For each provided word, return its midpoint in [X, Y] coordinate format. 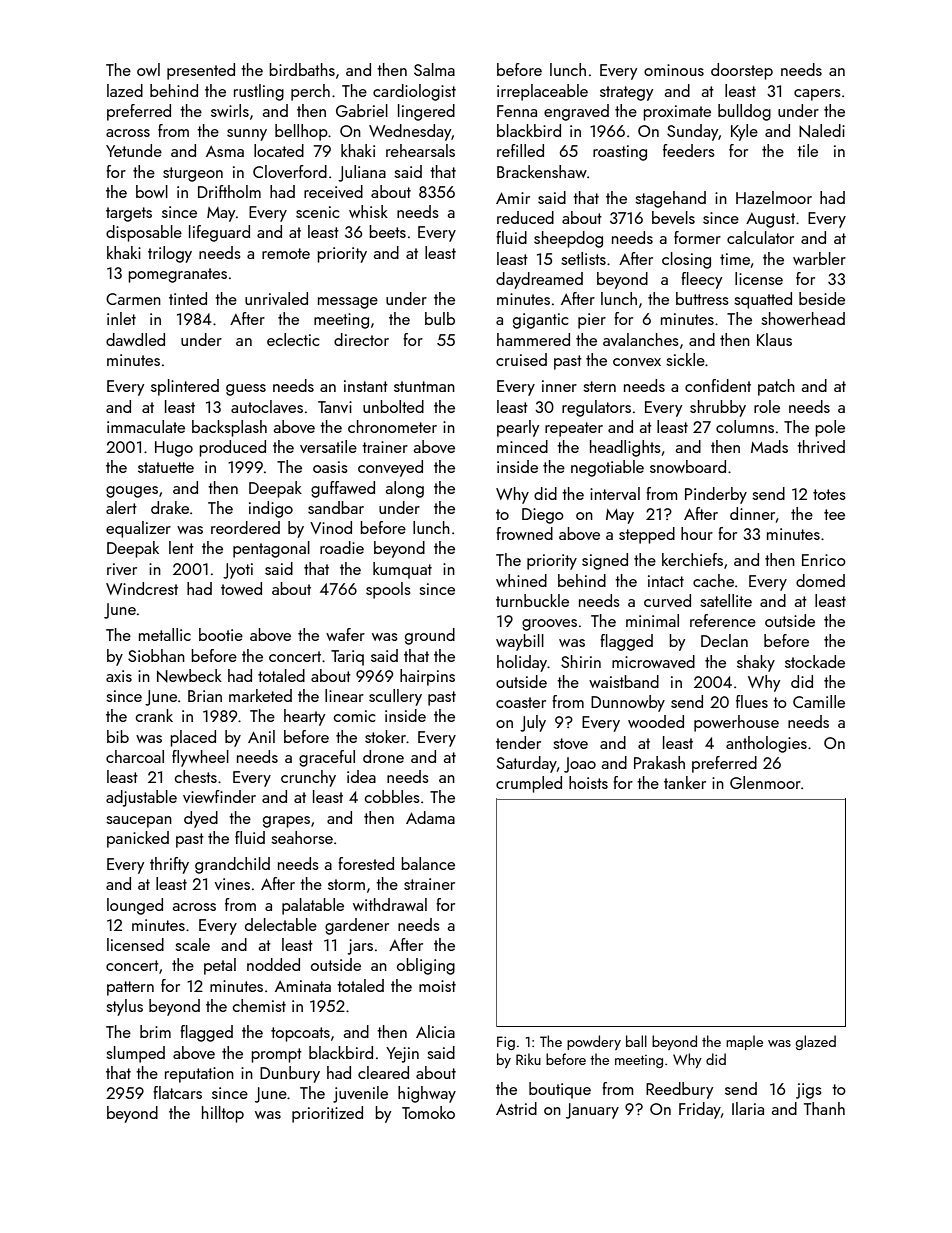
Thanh [824, 1108]
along [405, 489]
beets [387, 231]
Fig [506, 1043]
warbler [819, 258]
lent [181, 547]
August [770, 220]
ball [636, 1041]
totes [829, 494]
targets [129, 214]
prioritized [327, 1114]
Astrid [516, 1108]
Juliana [362, 173]
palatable [313, 906]
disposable [144, 233]
